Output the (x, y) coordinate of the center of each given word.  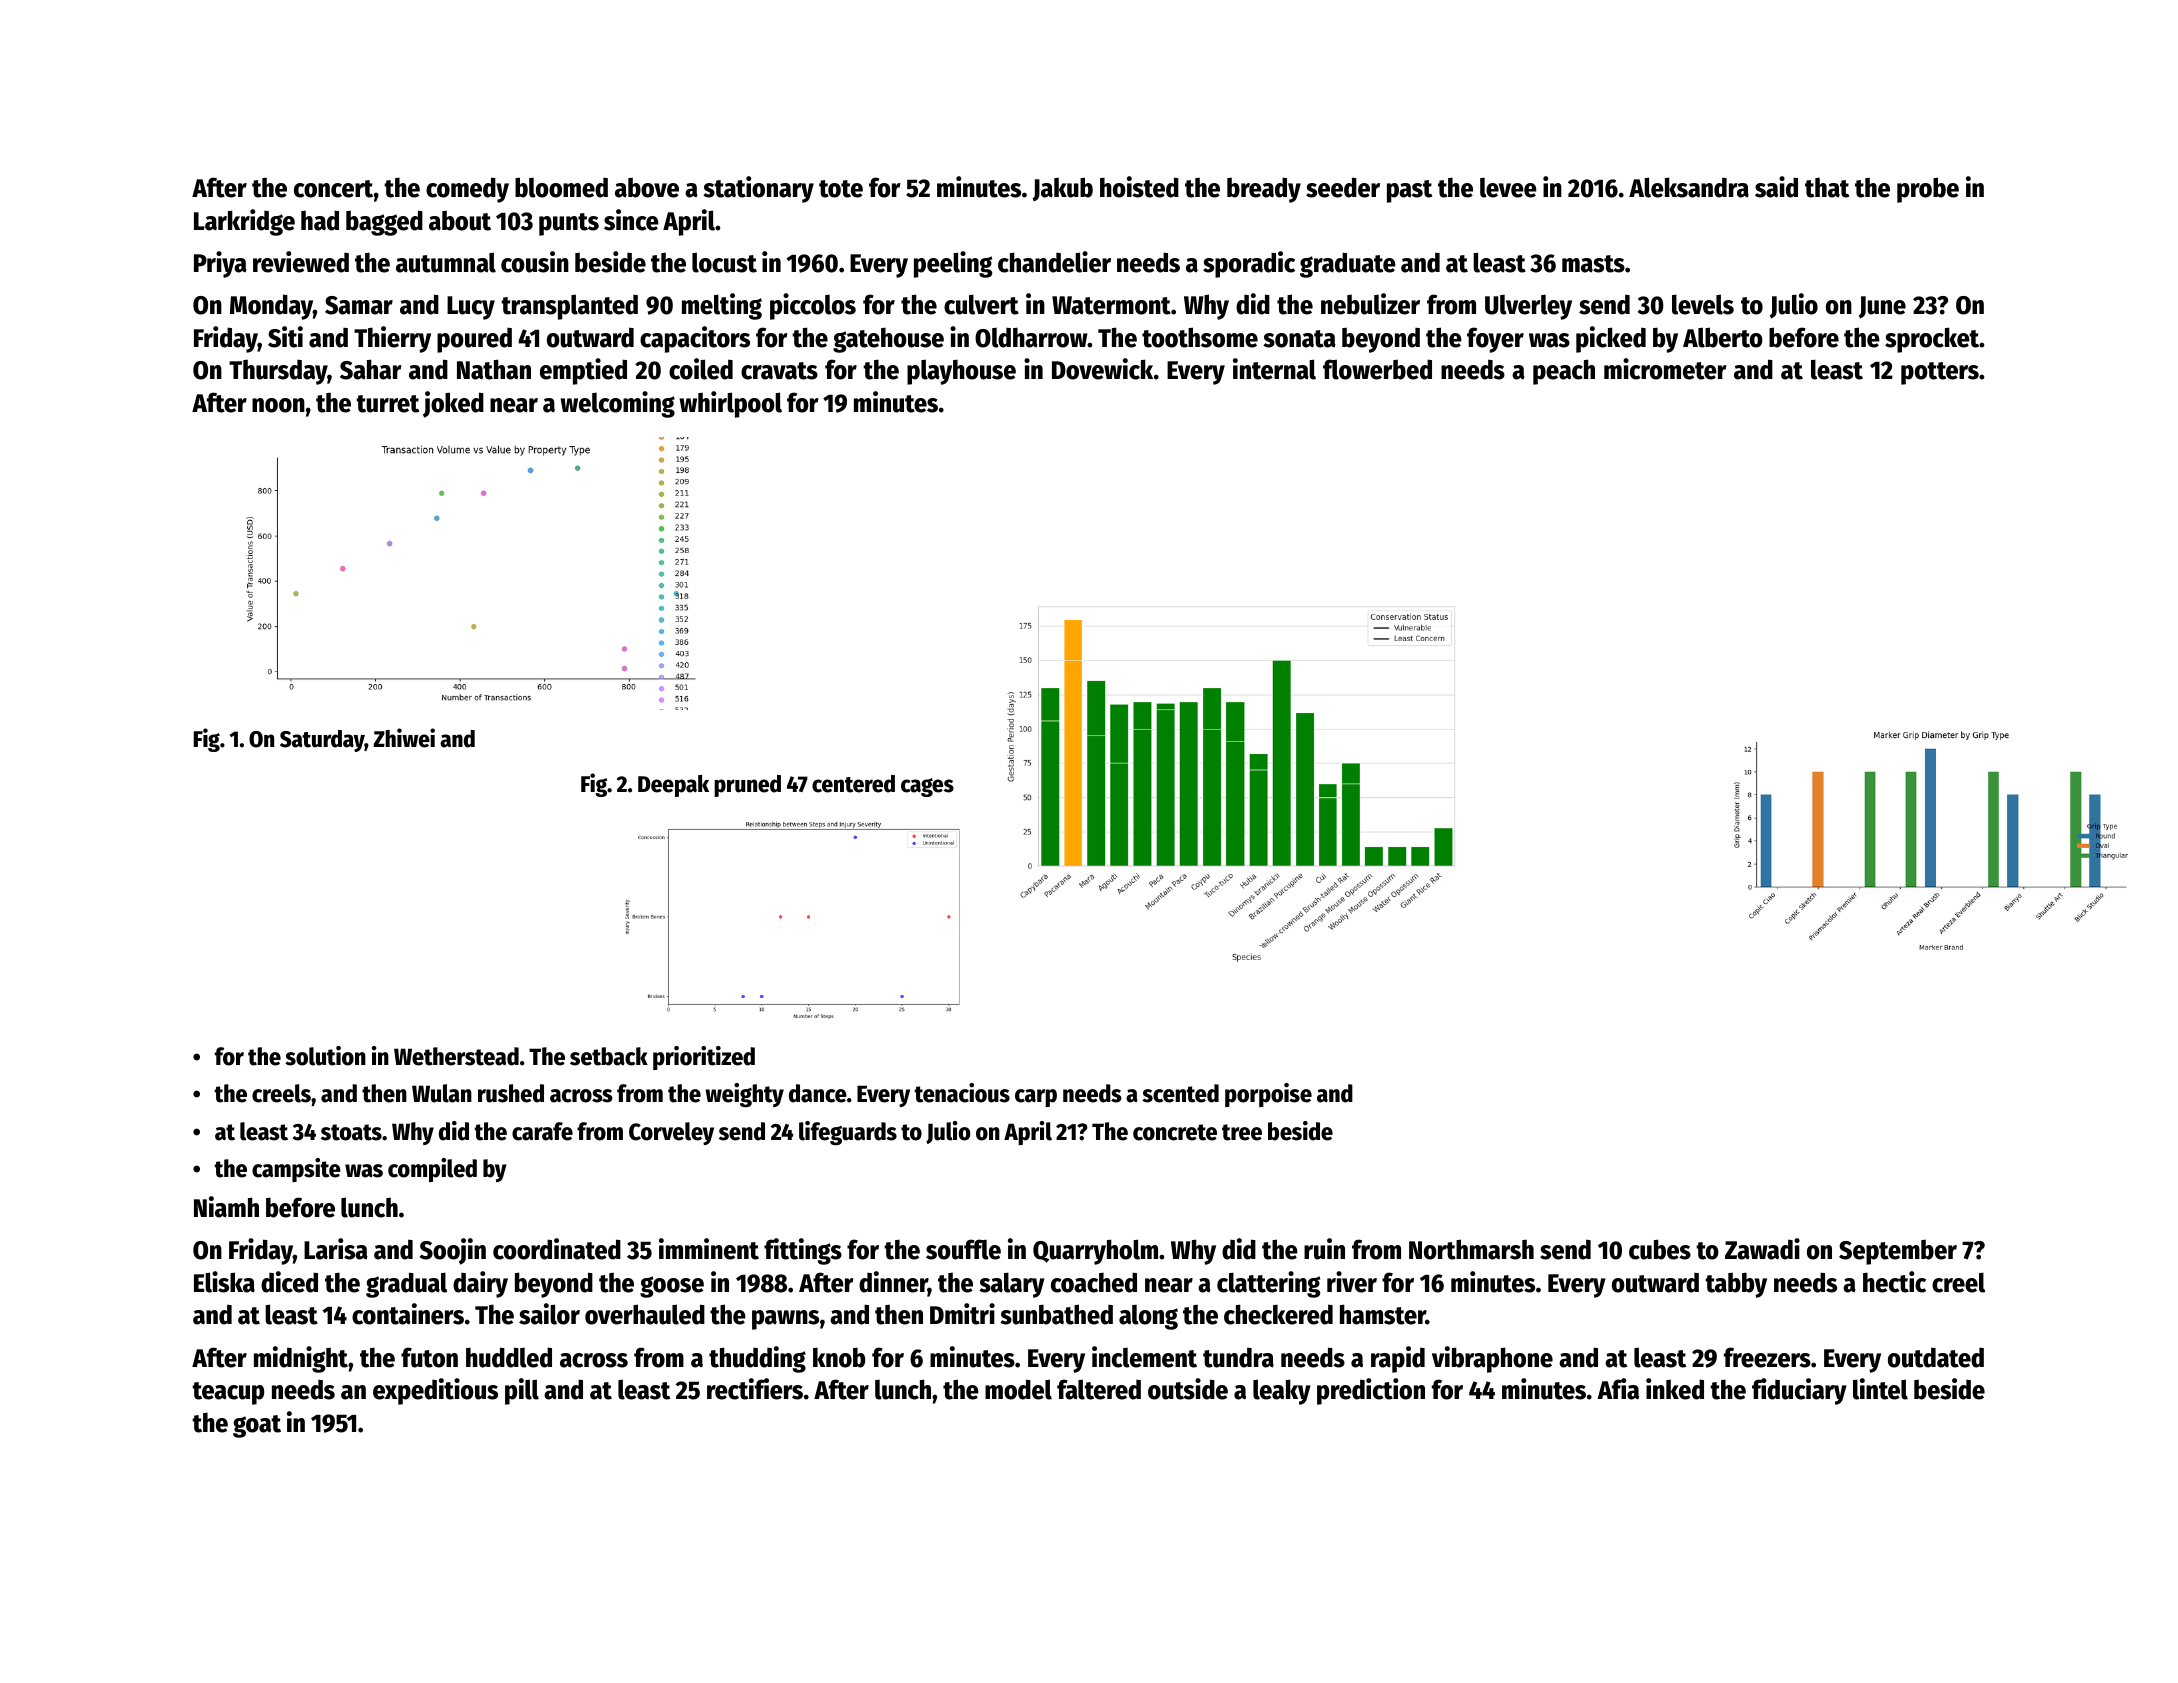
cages (927, 787)
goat (257, 1426)
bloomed (561, 187)
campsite (296, 1170)
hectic (1894, 1282)
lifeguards (848, 1133)
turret (387, 404)
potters (1940, 373)
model (1018, 1389)
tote (841, 189)
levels (1703, 304)
